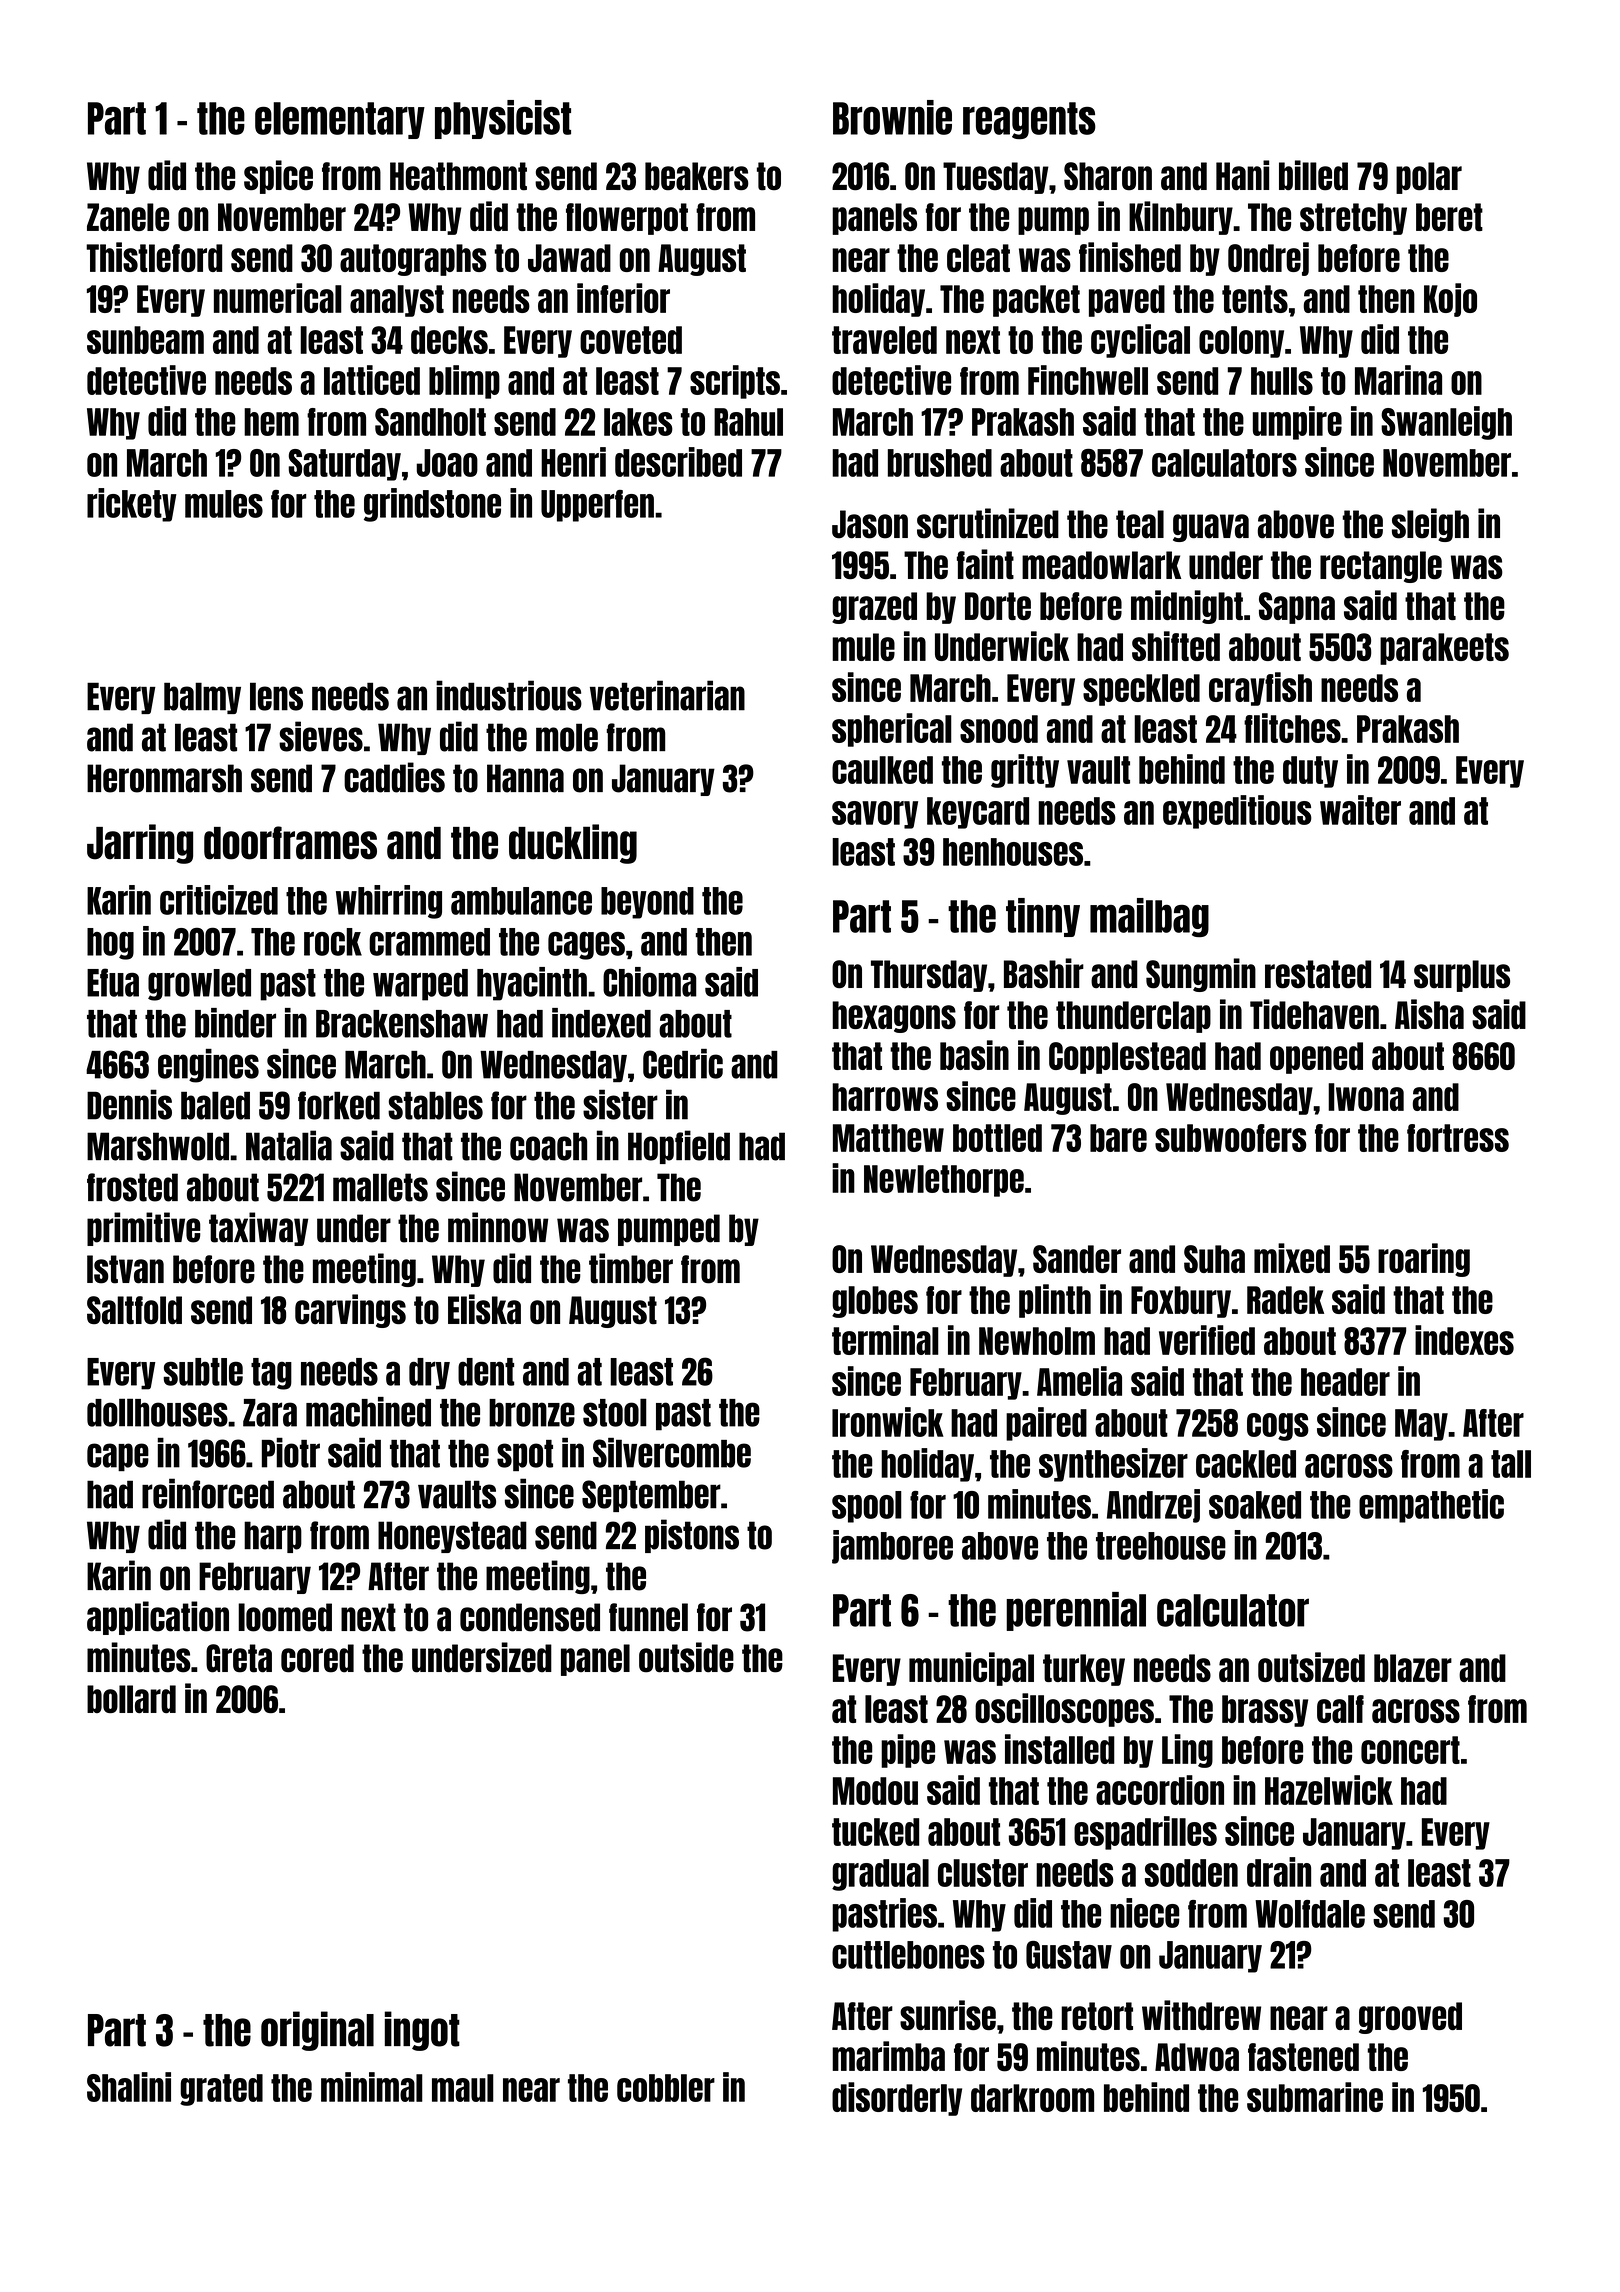 Image resolution: width=1620 pixels, height=2292 pixels. What do you see at coordinates (128, 217) in the screenshot?
I see `Zanele` at bounding box center [128, 217].
